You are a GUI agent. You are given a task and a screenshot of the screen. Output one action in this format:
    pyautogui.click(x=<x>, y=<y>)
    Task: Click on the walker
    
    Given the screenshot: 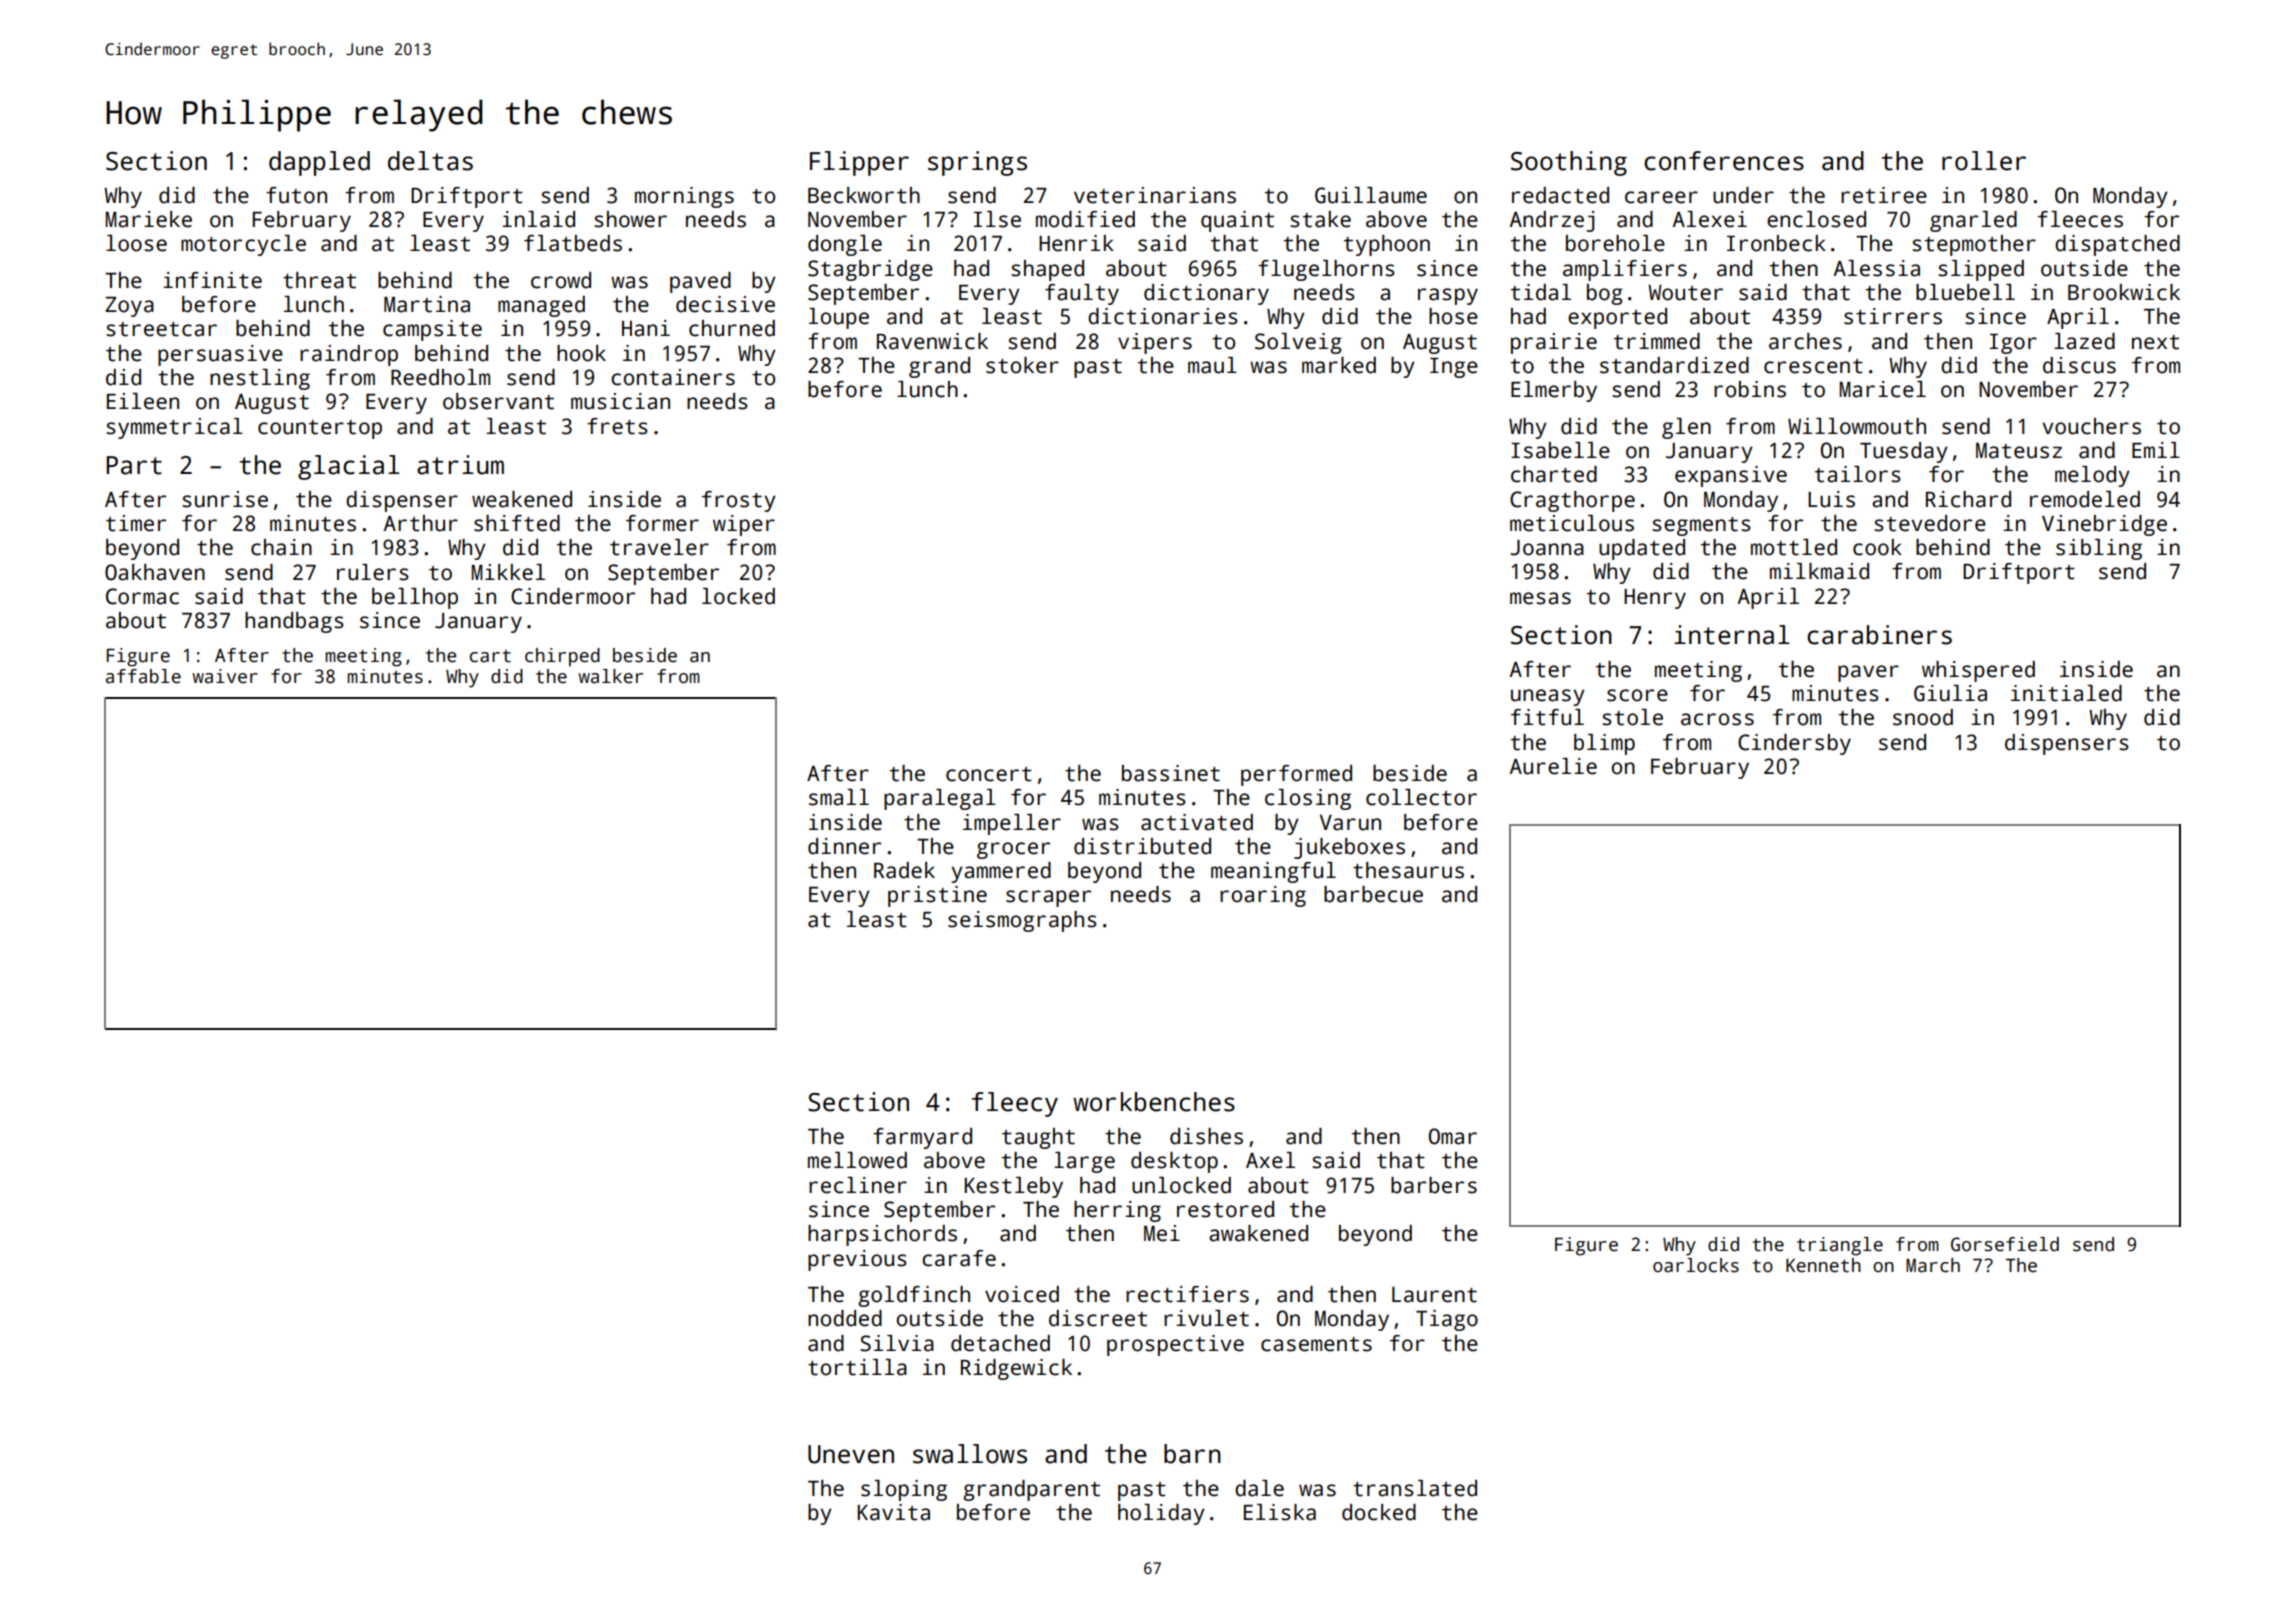 What is the action you would take?
    pyautogui.click(x=610, y=676)
